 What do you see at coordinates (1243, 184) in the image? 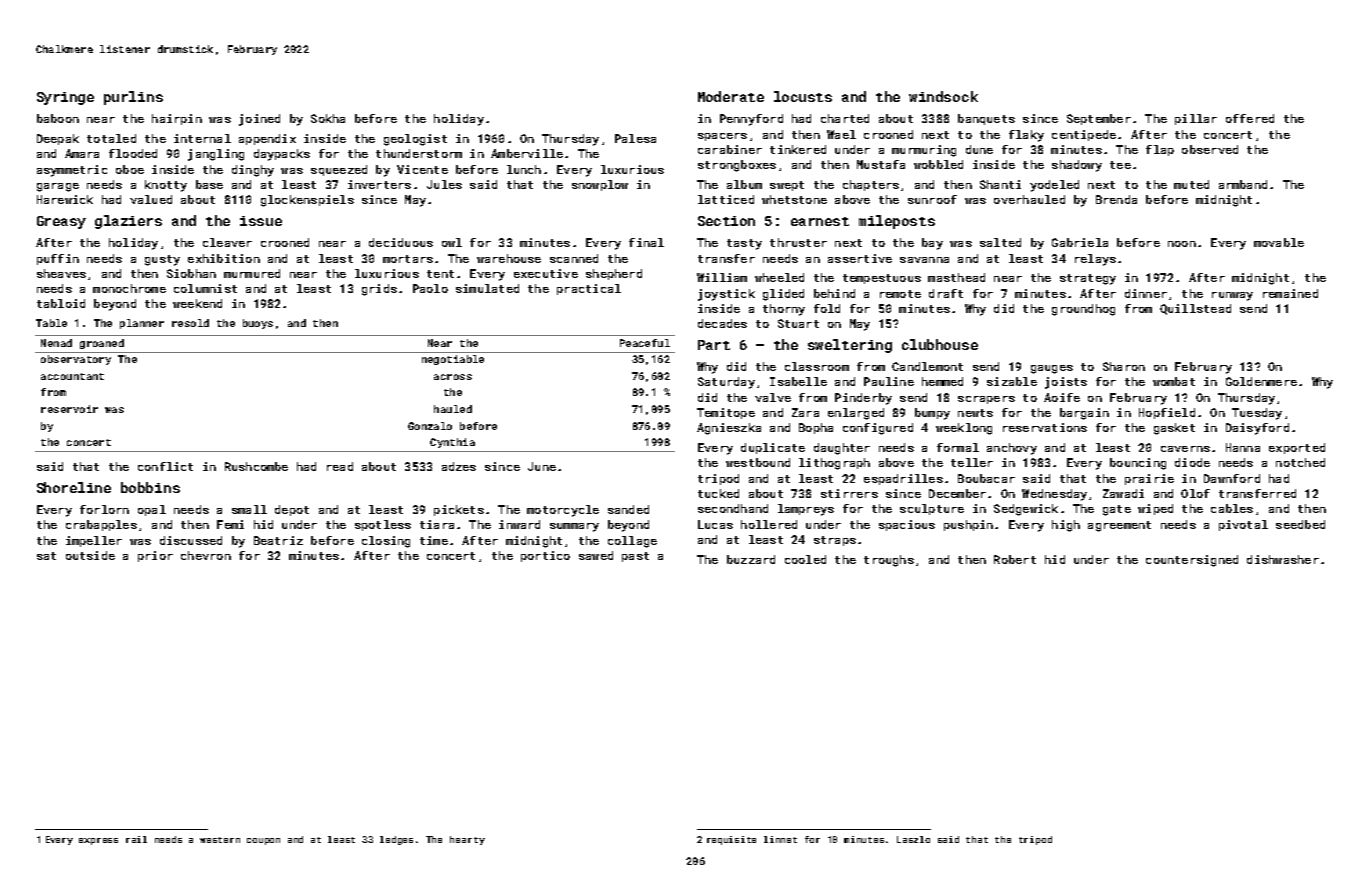
I see `armband` at bounding box center [1243, 184].
